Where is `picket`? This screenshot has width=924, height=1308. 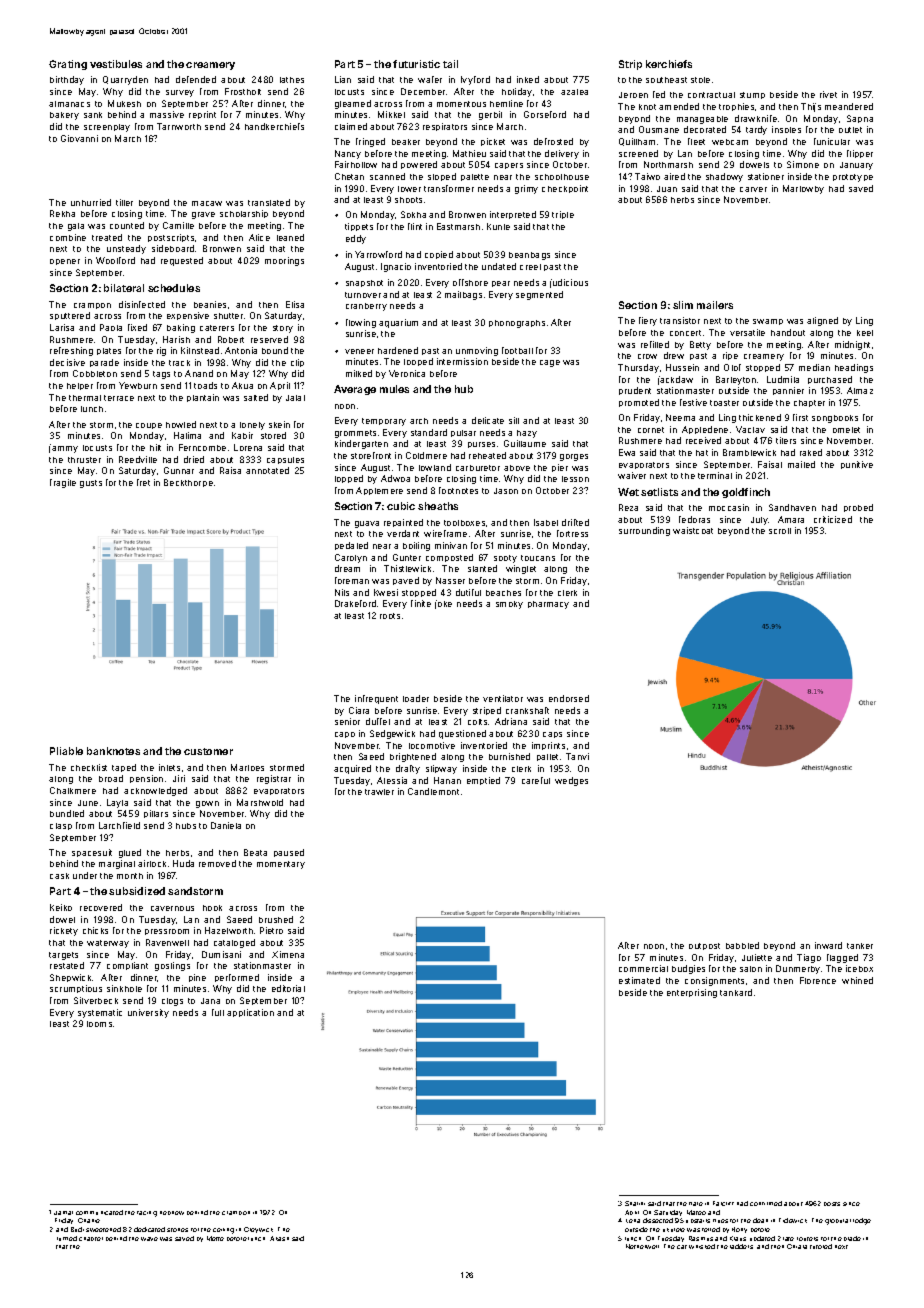 picket is located at coordinates (493, 142).
